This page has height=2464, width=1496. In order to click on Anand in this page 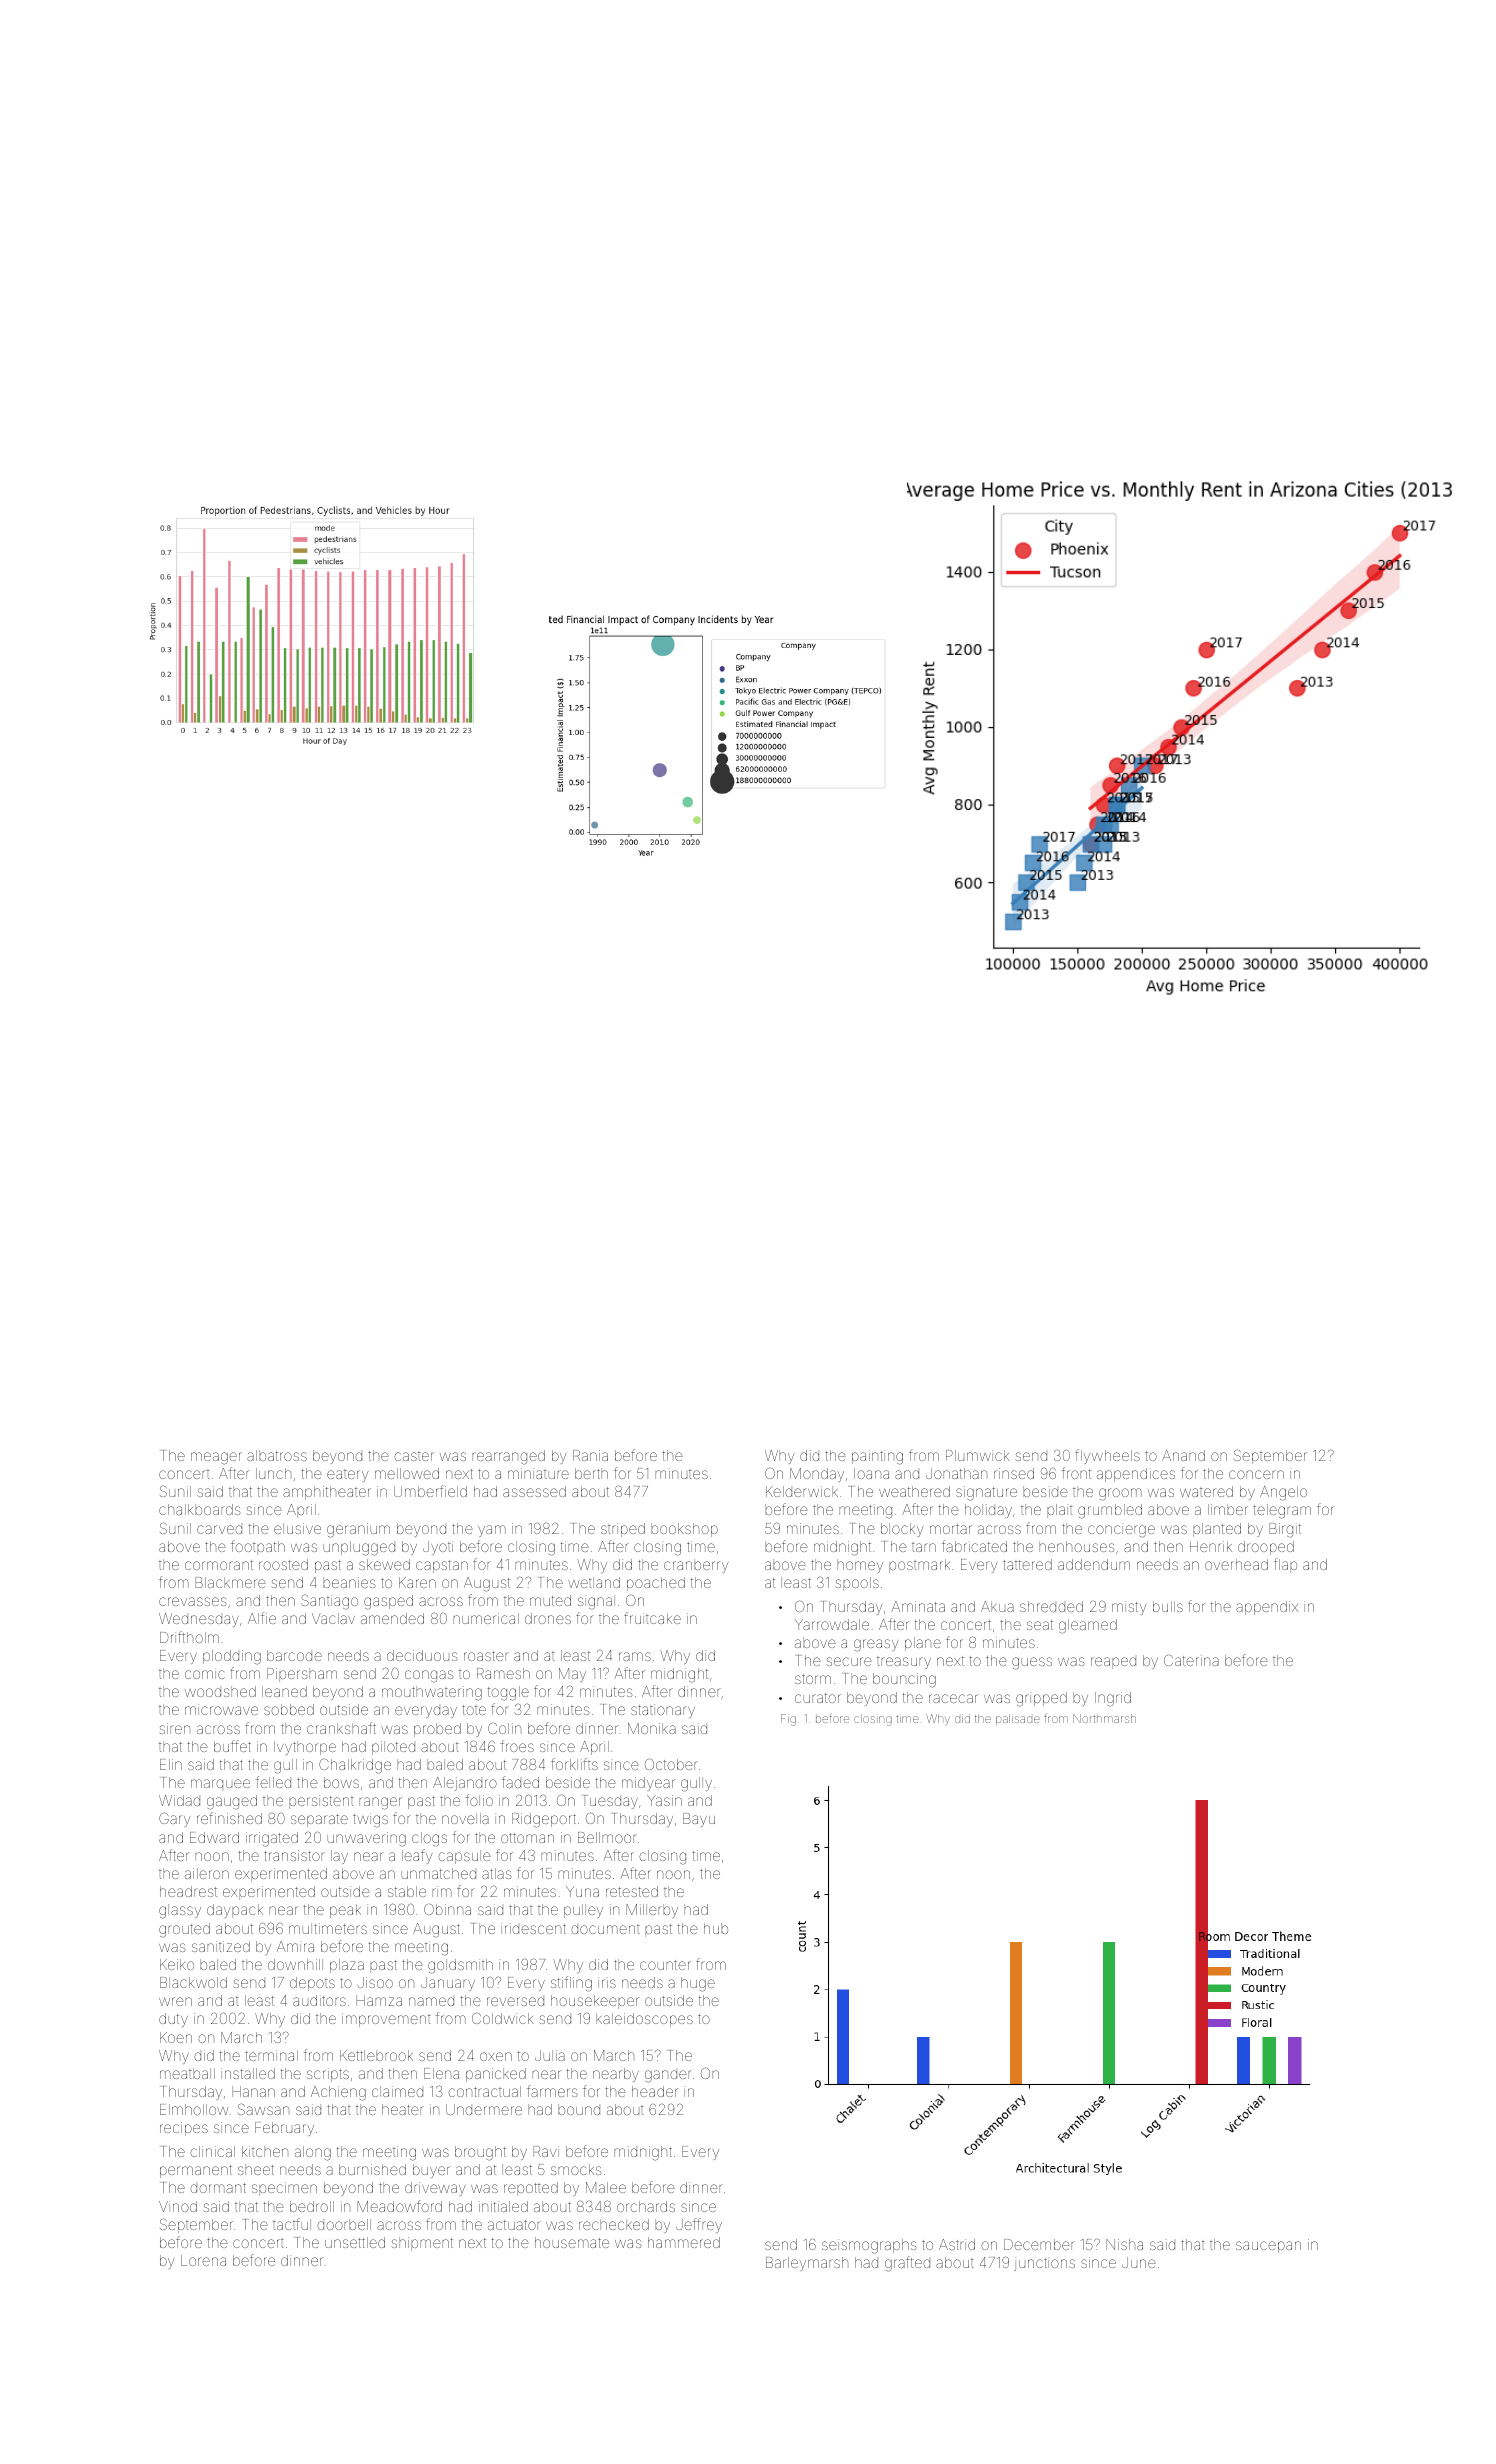, I will do `click(1183, 1455)`.
